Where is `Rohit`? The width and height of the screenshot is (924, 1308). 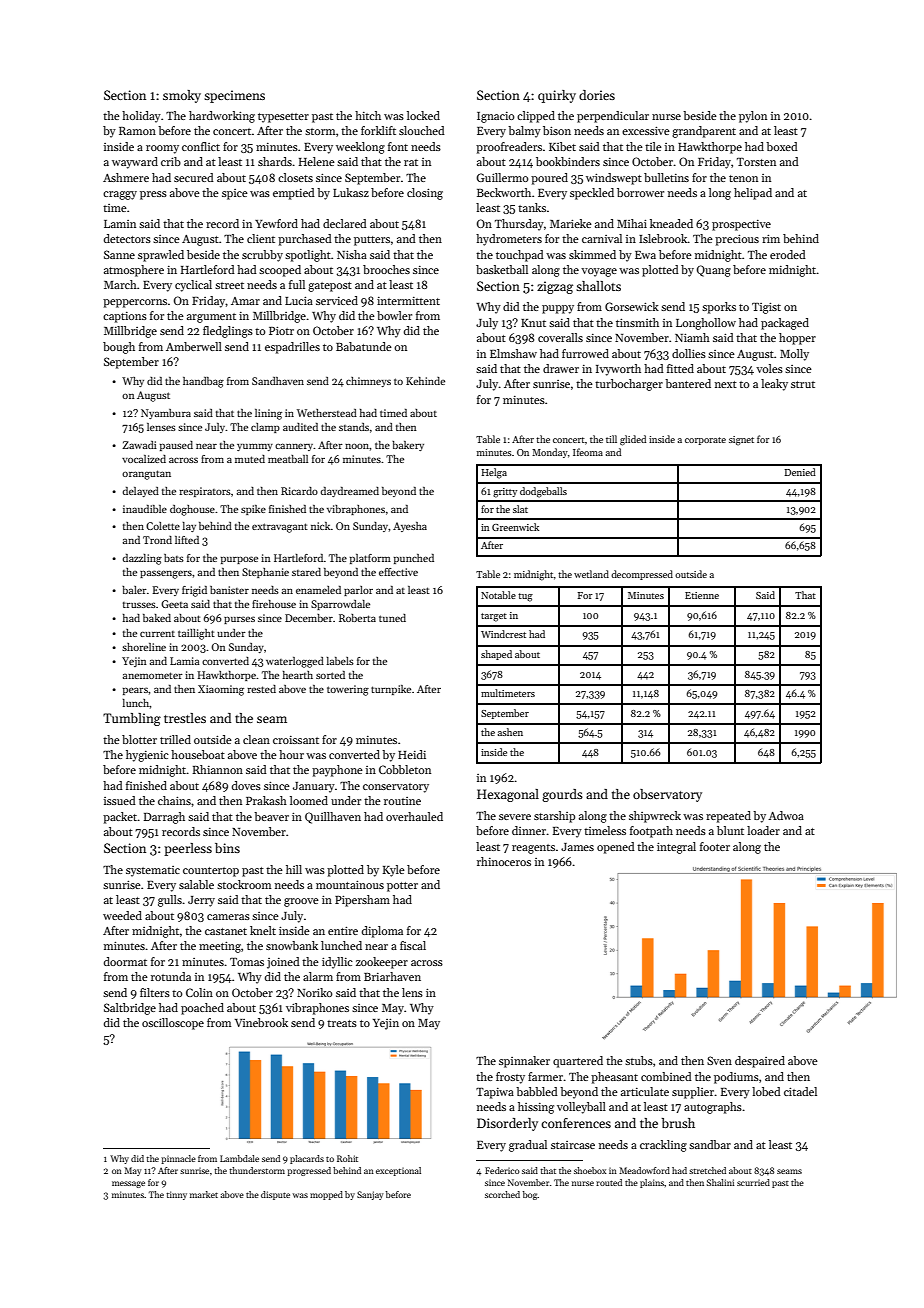 Rohit is located at coordinates (347, 1158).
